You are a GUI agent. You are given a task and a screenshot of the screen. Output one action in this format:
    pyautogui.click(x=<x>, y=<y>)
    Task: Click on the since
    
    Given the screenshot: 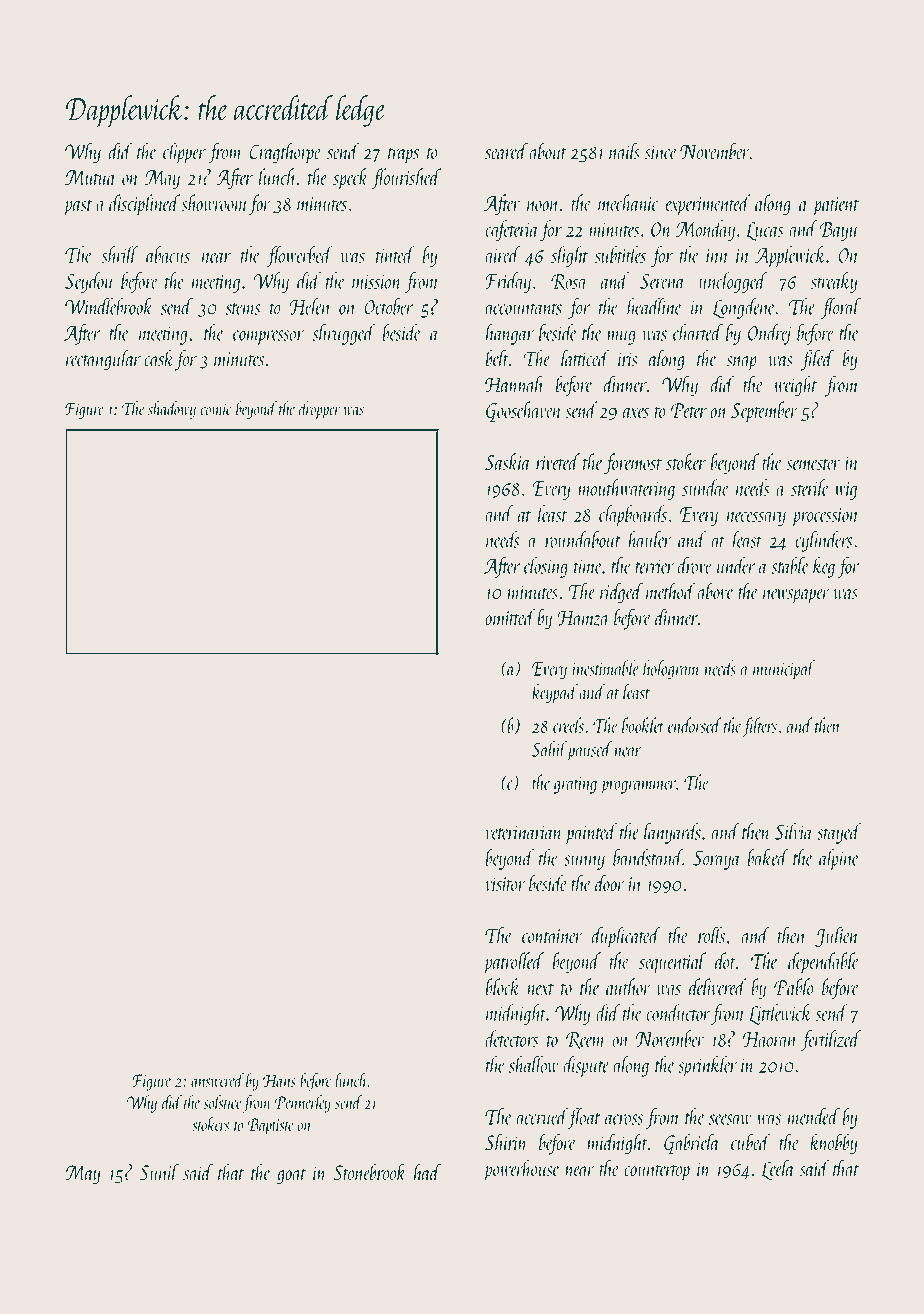 What is the action you would take?
    pyautogui.click(x=661, y=152)
